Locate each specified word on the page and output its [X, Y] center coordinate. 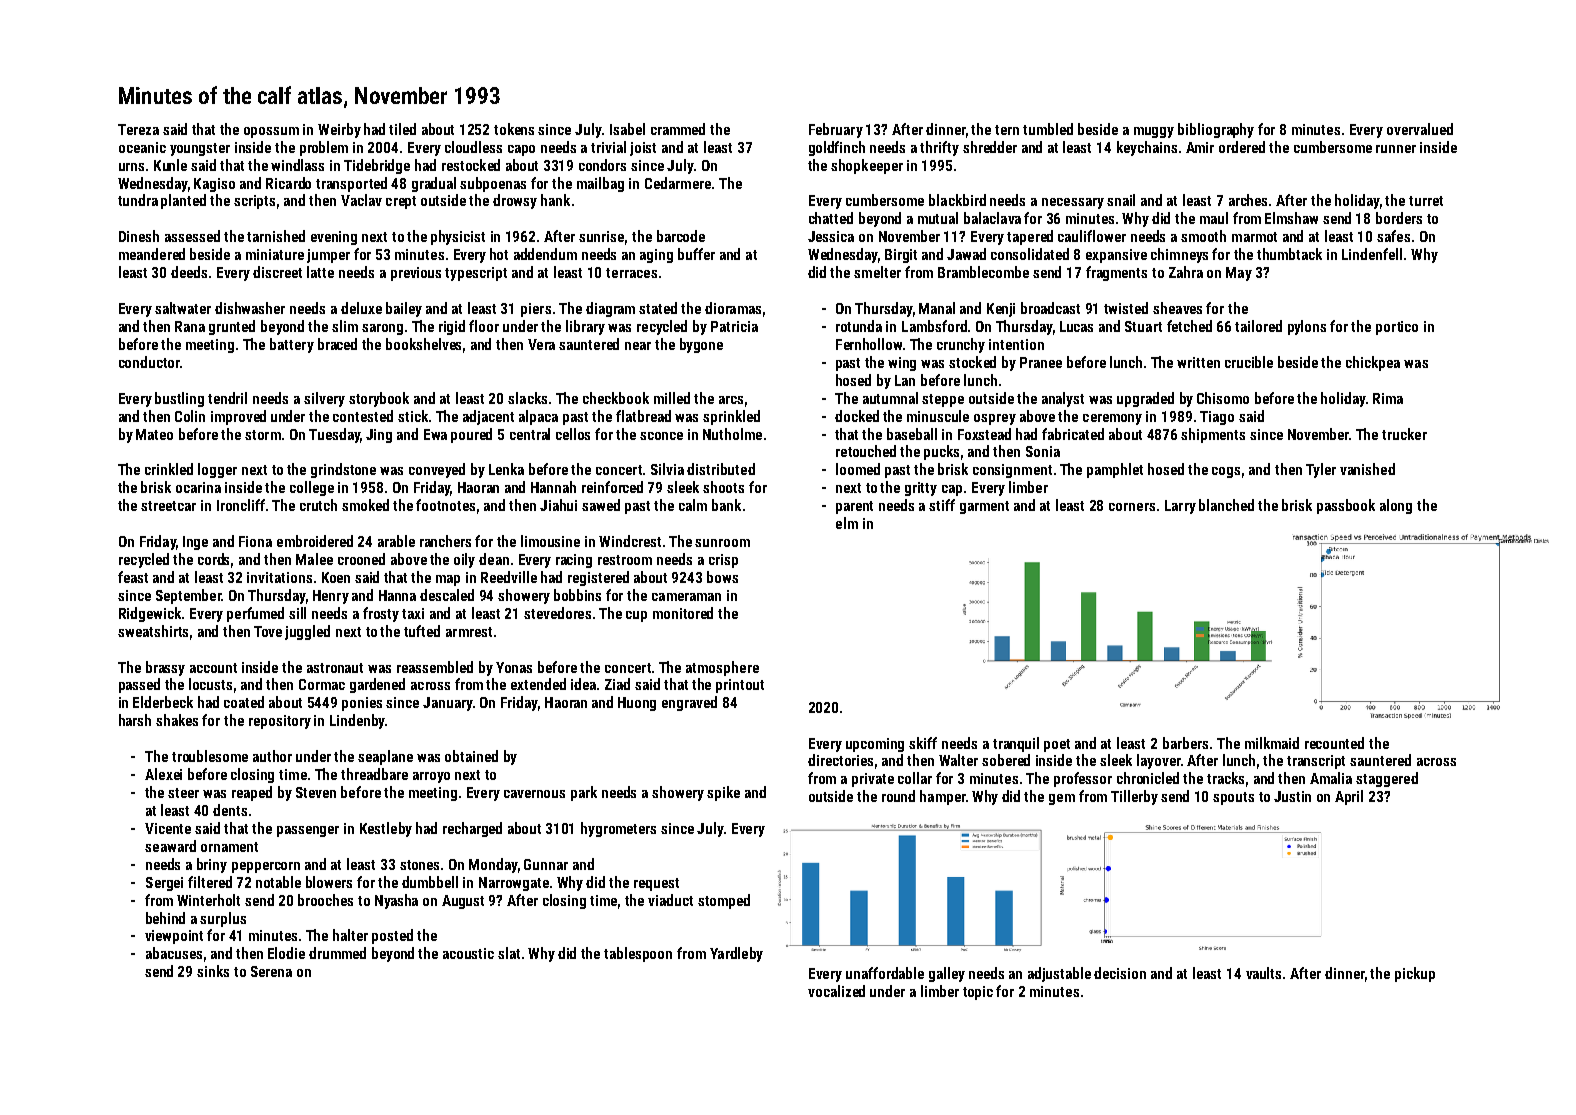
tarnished [276, 236]
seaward [170, 846]
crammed [678, 129]
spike [723, 793]
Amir [1200, 147]
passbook [1346, 506]
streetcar [168, 506]
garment [984, 507]
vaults [1263, 973]
